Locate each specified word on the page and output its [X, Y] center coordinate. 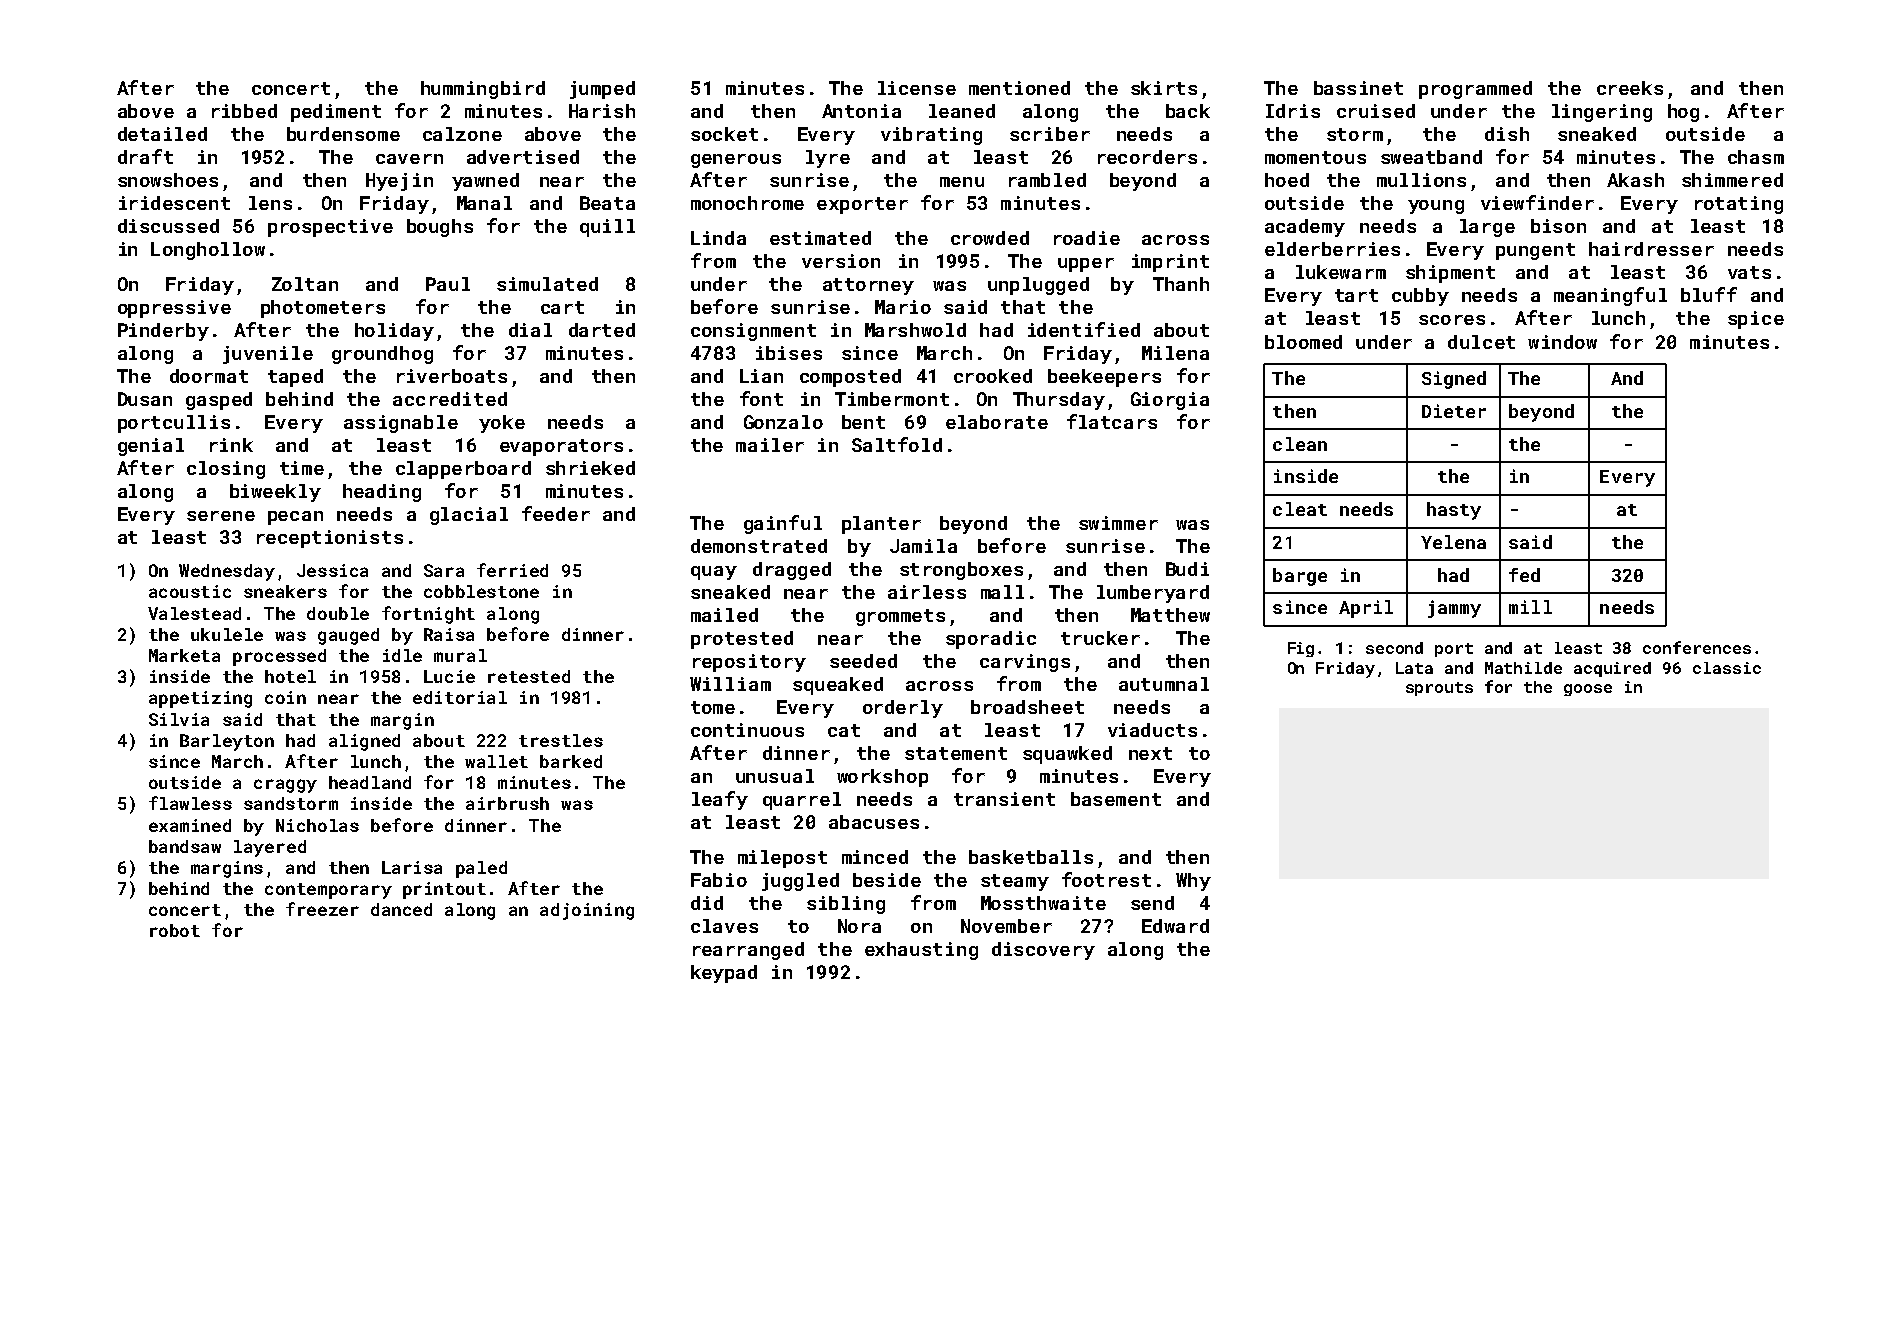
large [1487, 228]
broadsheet [1027, 707]
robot [175, 930]
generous [736, 161]
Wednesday [227, 572]
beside [887, 880]
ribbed [244, 111]
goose [1588, 690]
